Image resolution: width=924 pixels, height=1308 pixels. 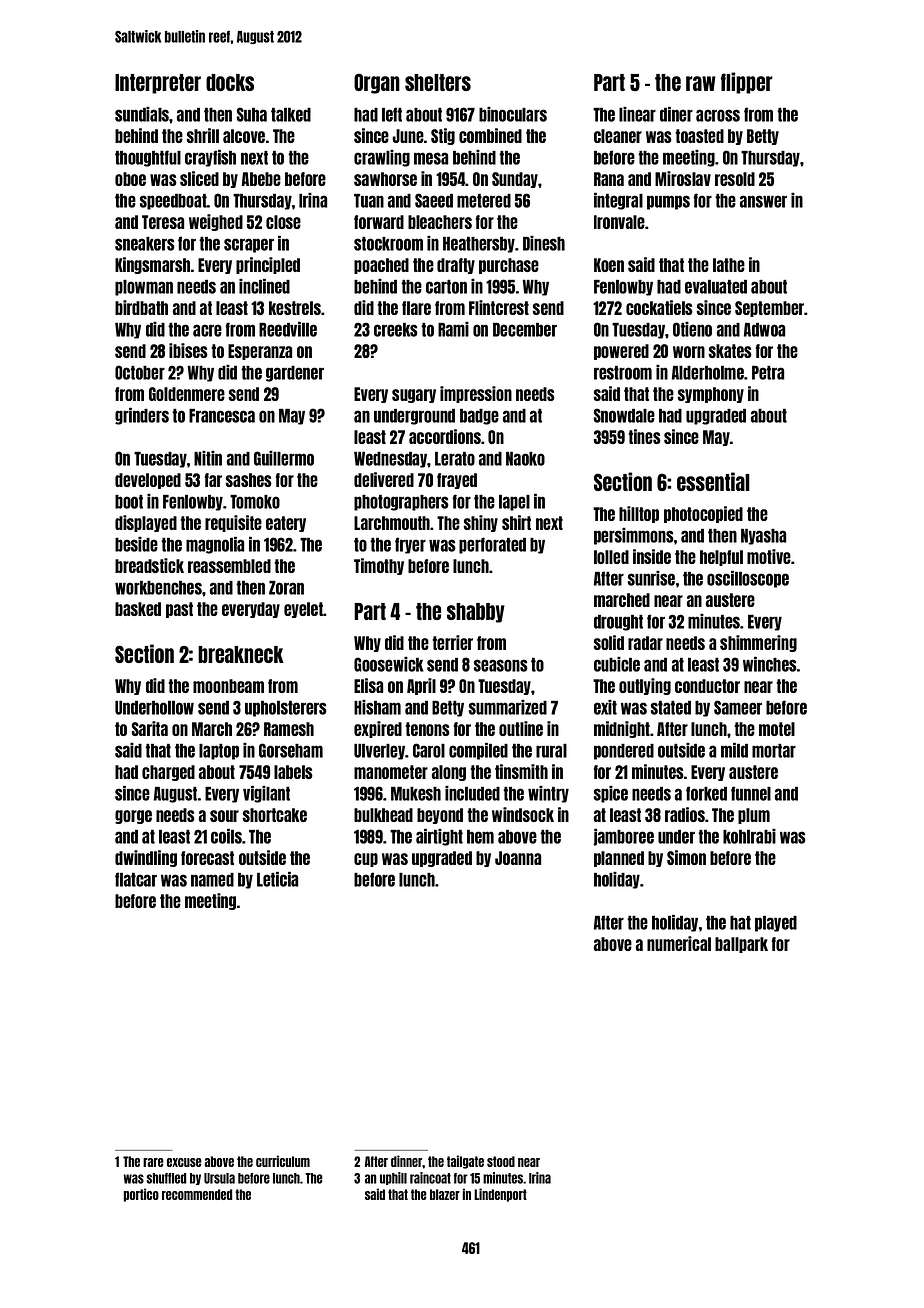 I want to click on Sarita, so click(x=150, y=728).
